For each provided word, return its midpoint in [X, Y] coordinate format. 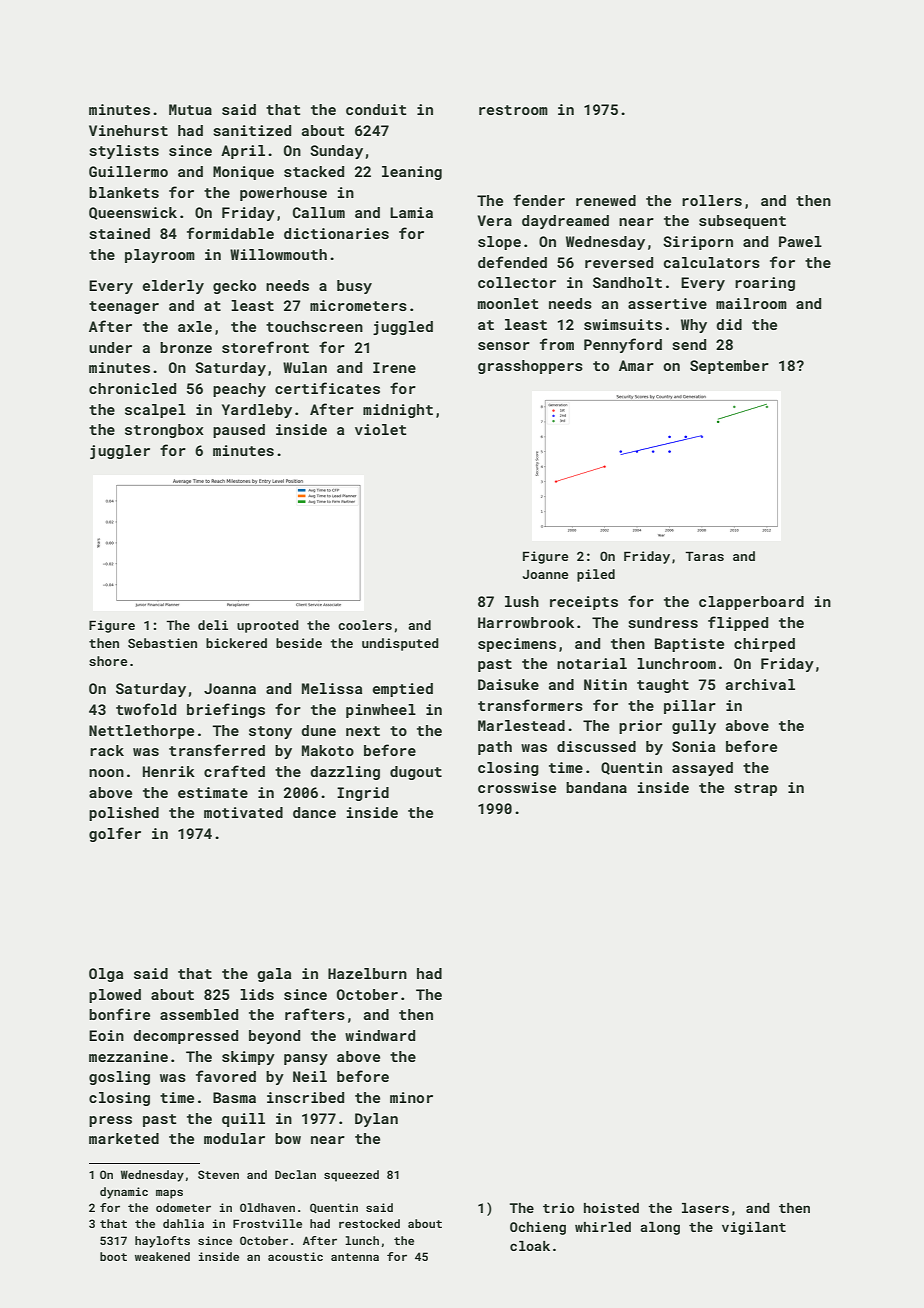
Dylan [376, 1120]
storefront [265, 347]
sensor [504, 346]
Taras [704, 556]
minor [411, 1097]
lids [257, 994]
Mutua [190, 109]
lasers [705, 1208]
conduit [376, 109]
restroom [513, 110]
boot [113, 1256]
